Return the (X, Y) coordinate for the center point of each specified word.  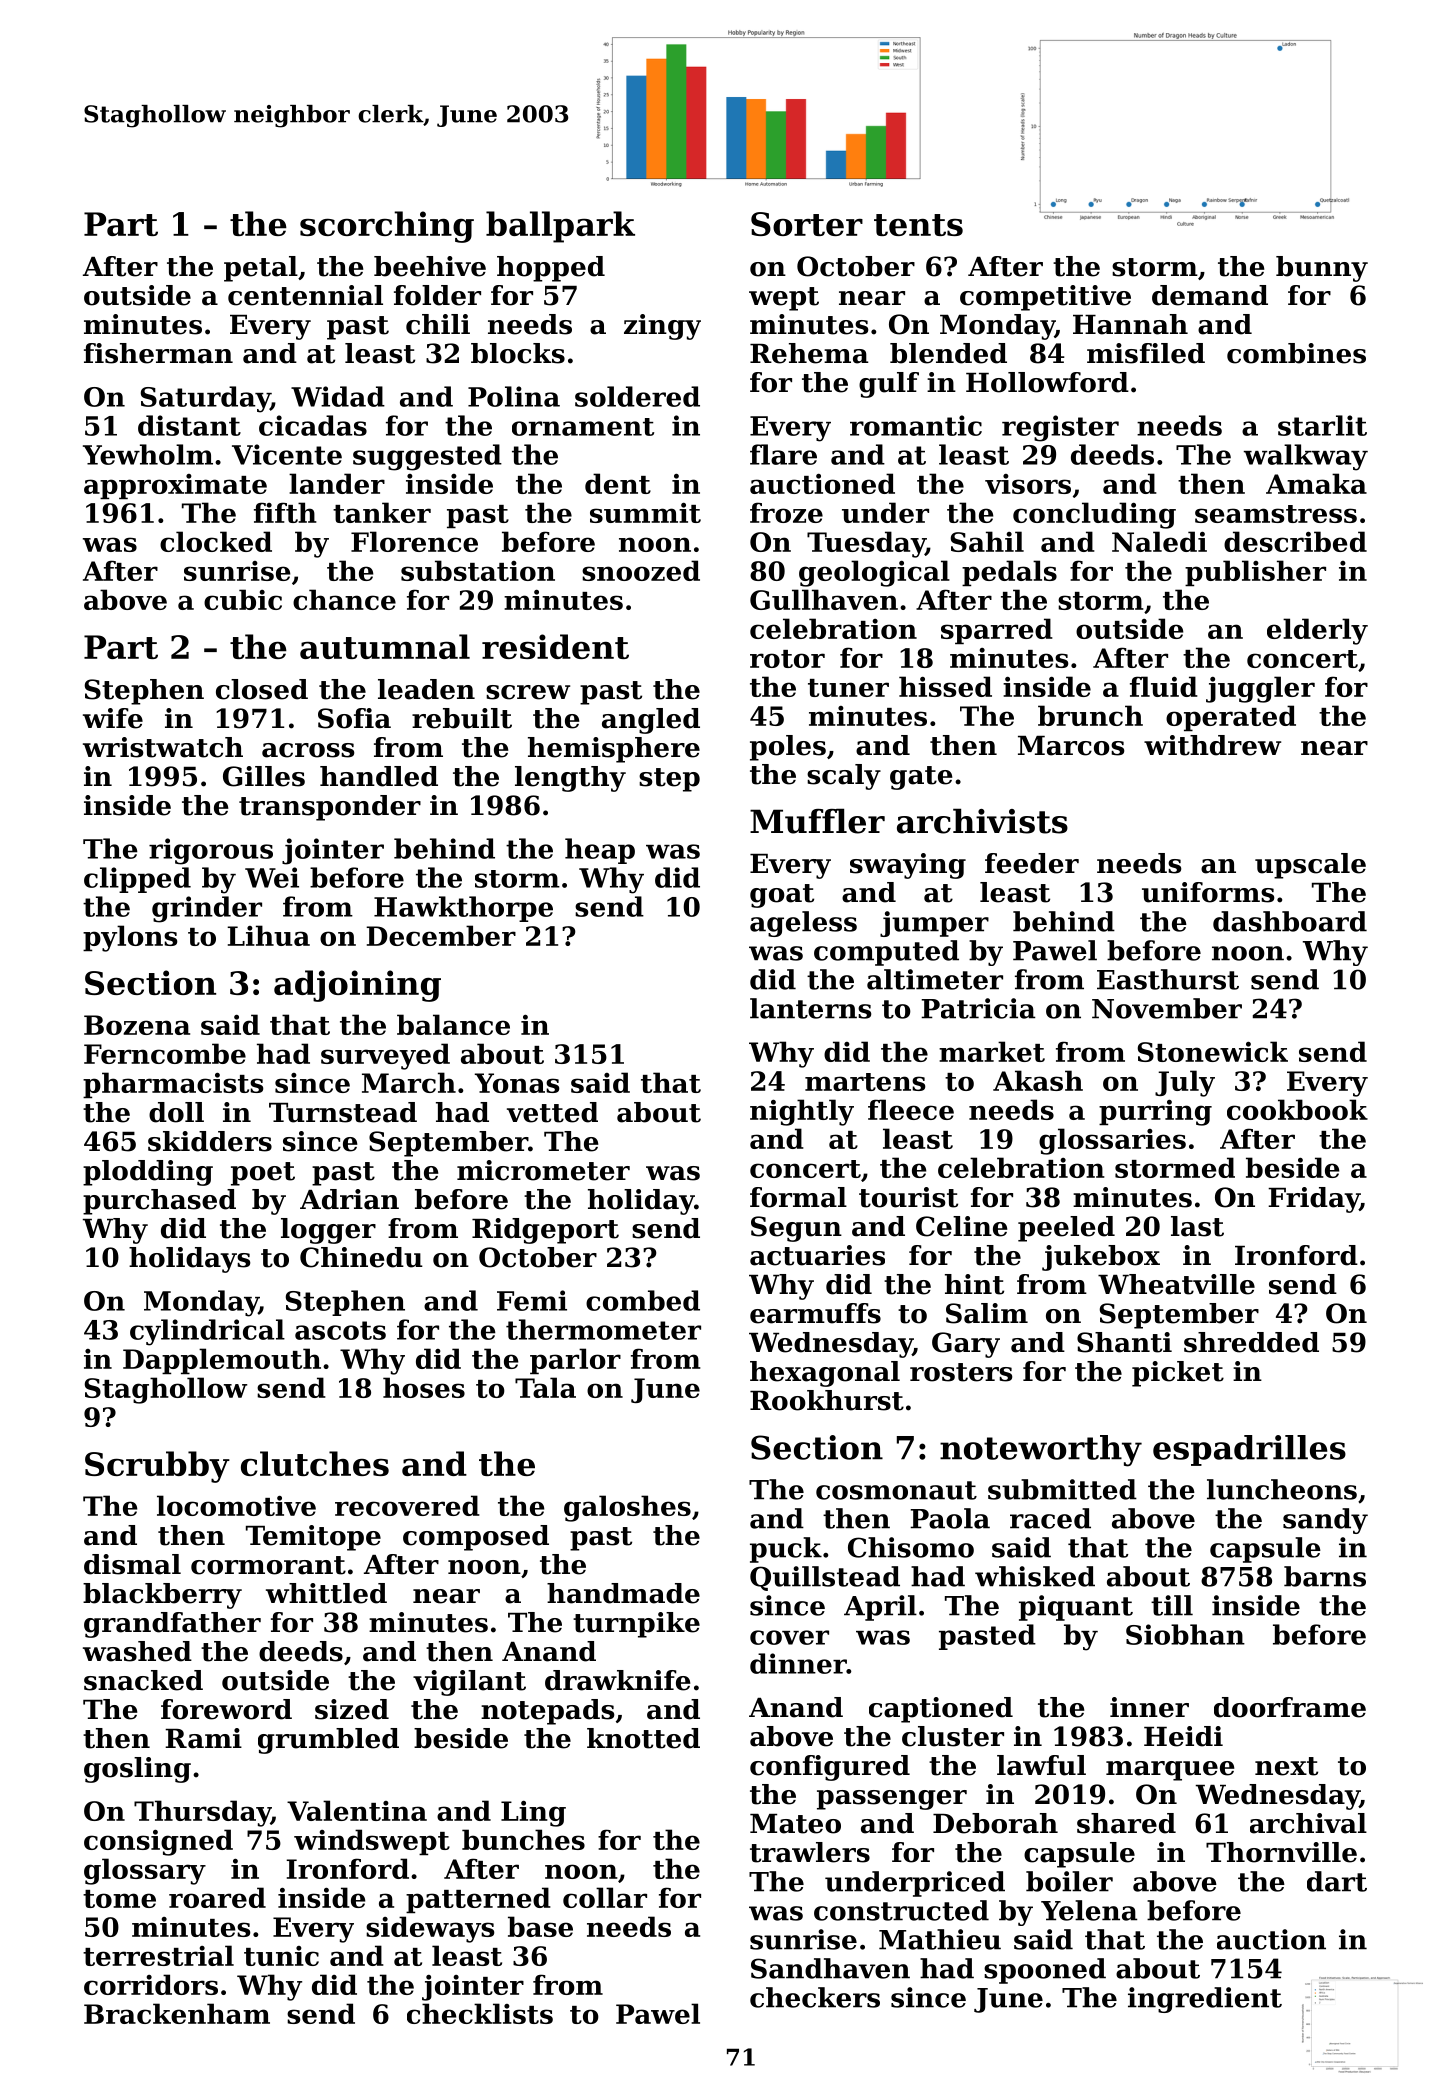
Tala (545, 1387)
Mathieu (940, 1939)
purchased (159, 1202)
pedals (1009, 573)
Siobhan (1185, 1634)
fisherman (158, 353)
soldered (637, 396)
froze (786, 512)
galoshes (627, 1508)
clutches (315, 1463)
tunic (281, 1956)
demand (1210, 295)
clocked (216, 541)
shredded (1251, 1342)
